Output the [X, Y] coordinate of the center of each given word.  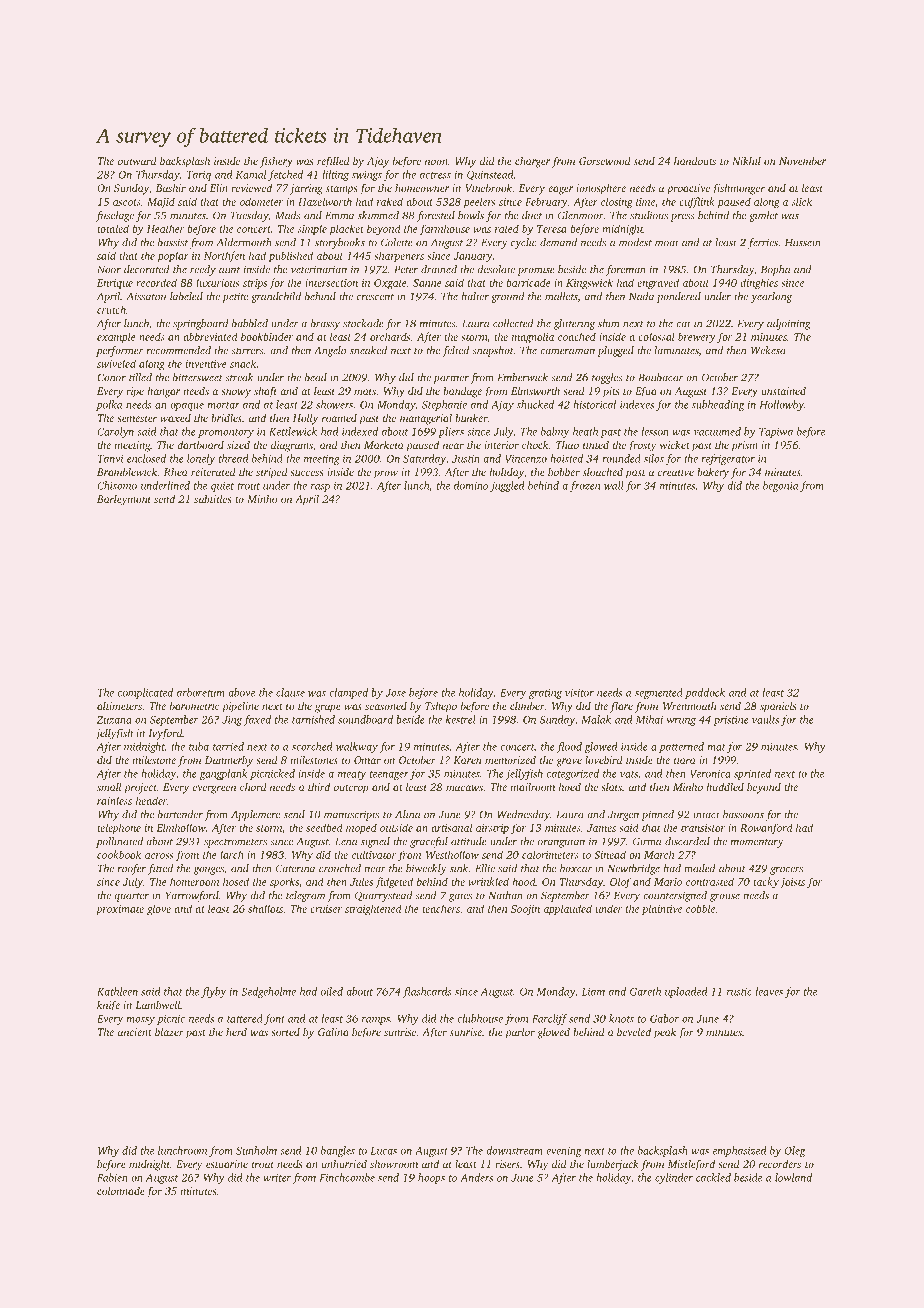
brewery [697, 337]
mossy [140, 1021]
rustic [739, 992]
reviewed [251, 188]
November [802, 161]
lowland [793, 1177]
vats [629, 774]
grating [545, 694]
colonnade [121, 1191]
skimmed [378, 215]
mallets [561, 296]
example [116, 337]
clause [290, 692]
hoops [431, 1178]
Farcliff [549, 1019]
